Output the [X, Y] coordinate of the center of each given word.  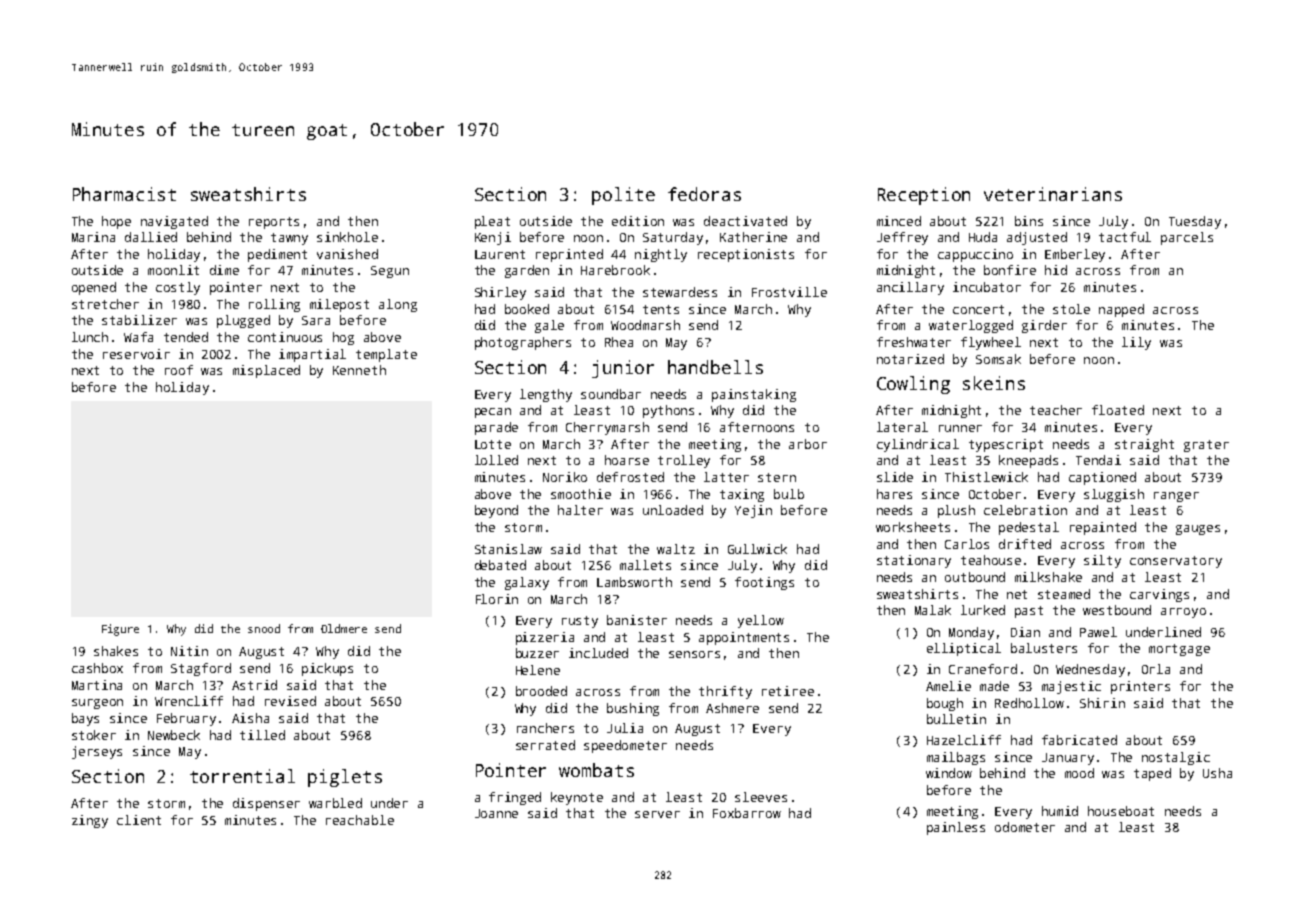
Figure [120, 630]
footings [764, 583]
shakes [116, 651]
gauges [1198, 530]
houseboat [1121, 811]
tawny [289, 239]
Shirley [500, 293]
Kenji [493, 238]
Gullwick [757, 549]
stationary [914, 561]
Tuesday [1195, 222]
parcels [1187, 238]
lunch [90, 337]
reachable [360, 820]
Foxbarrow [747, 813]
